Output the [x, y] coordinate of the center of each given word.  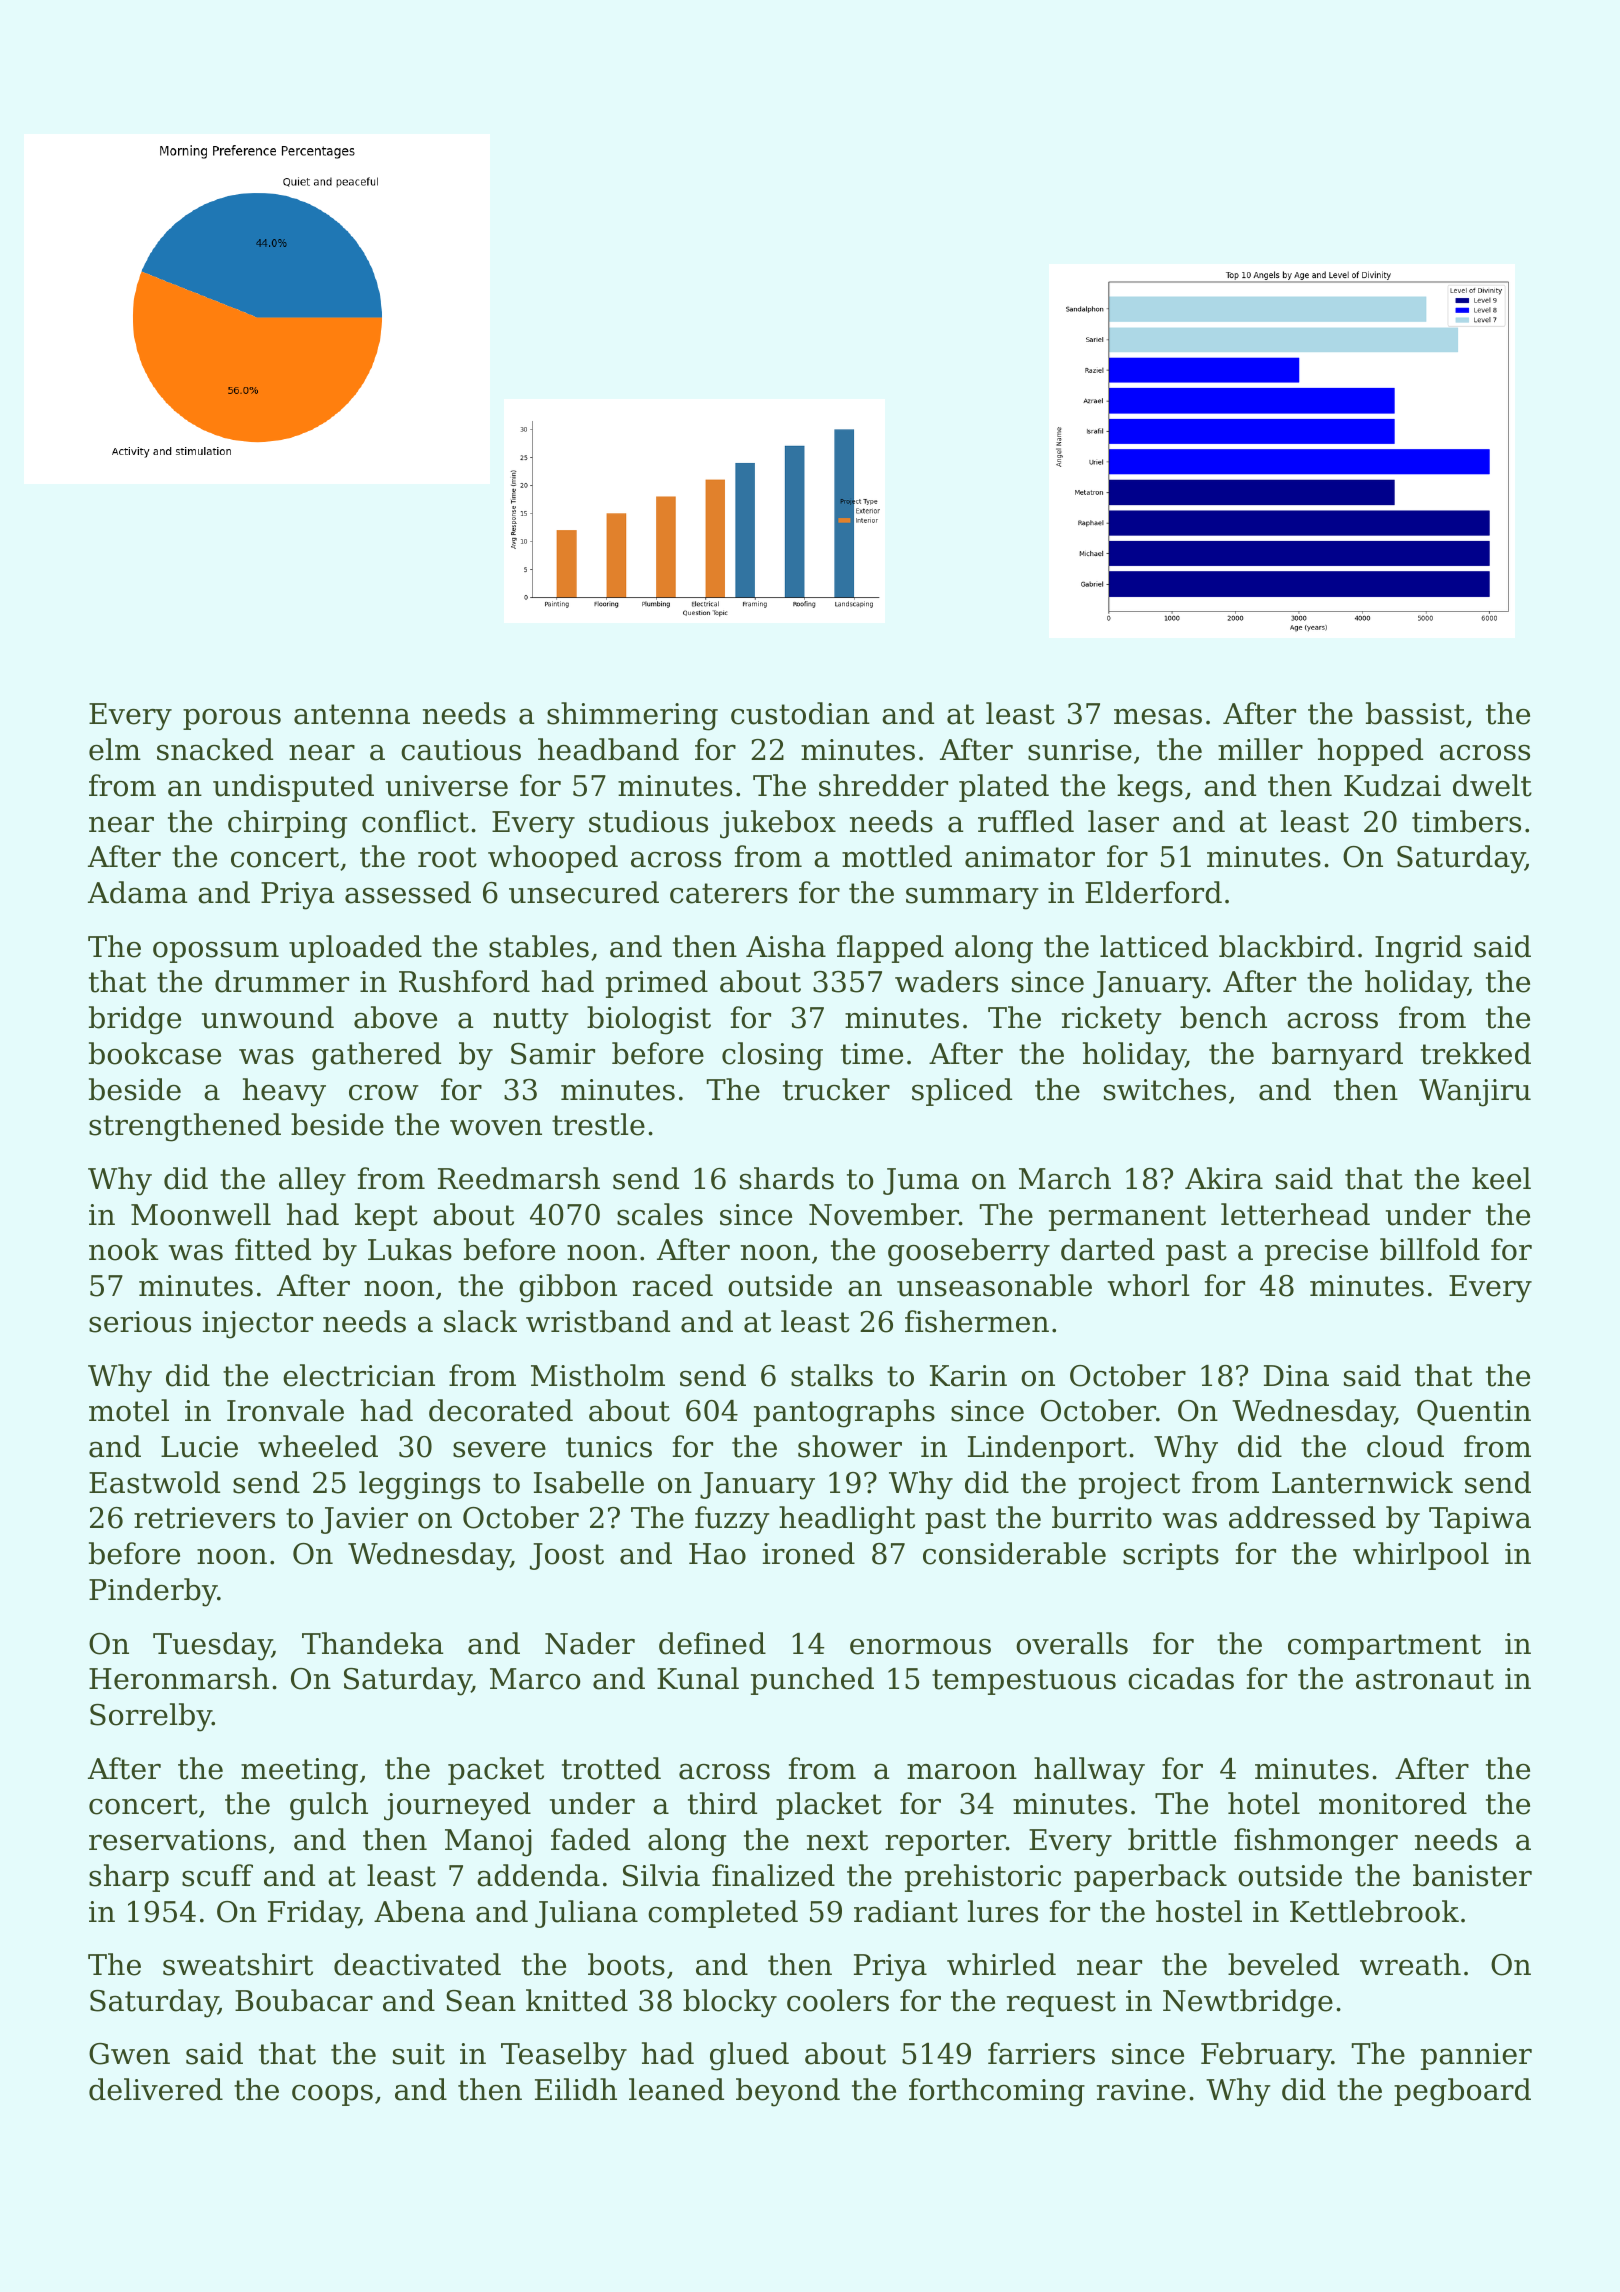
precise [1316, 1252]
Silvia [661, 1875]
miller [1260, 749]
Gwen [129, 2054]
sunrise [1080, 750]
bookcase [155, 1053]
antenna [352, 714]
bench [1223, 1017]
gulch [329, 1806]
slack [480, 1321]
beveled [1283, 1964]
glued [749, 2056]
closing [772, 1056]
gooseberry [969, 1252]
